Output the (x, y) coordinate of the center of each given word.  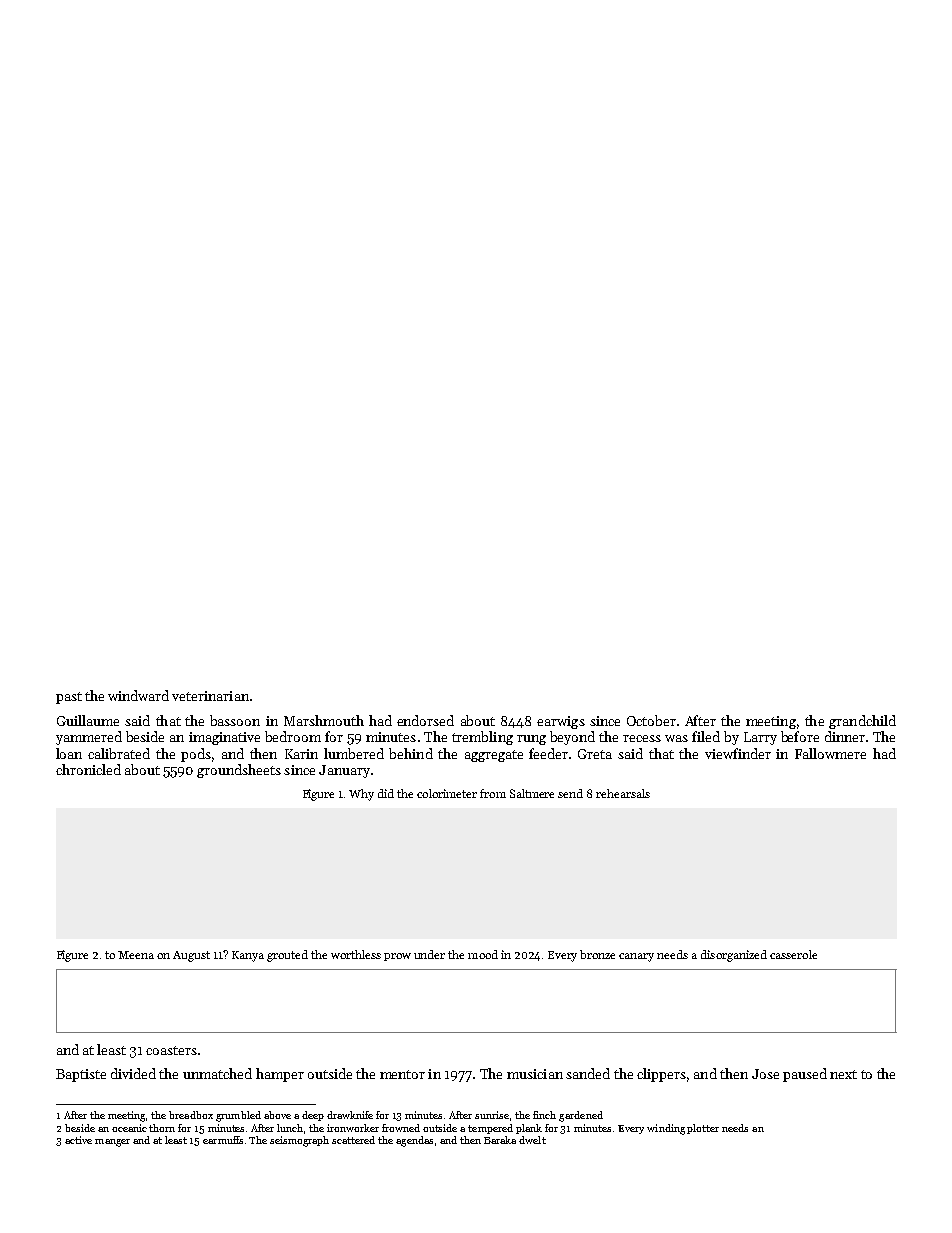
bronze (597, 954)
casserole (793, 954)
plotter (703, 1129)
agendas (414, 1141)
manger (112, 1143)
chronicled (88, 769)
